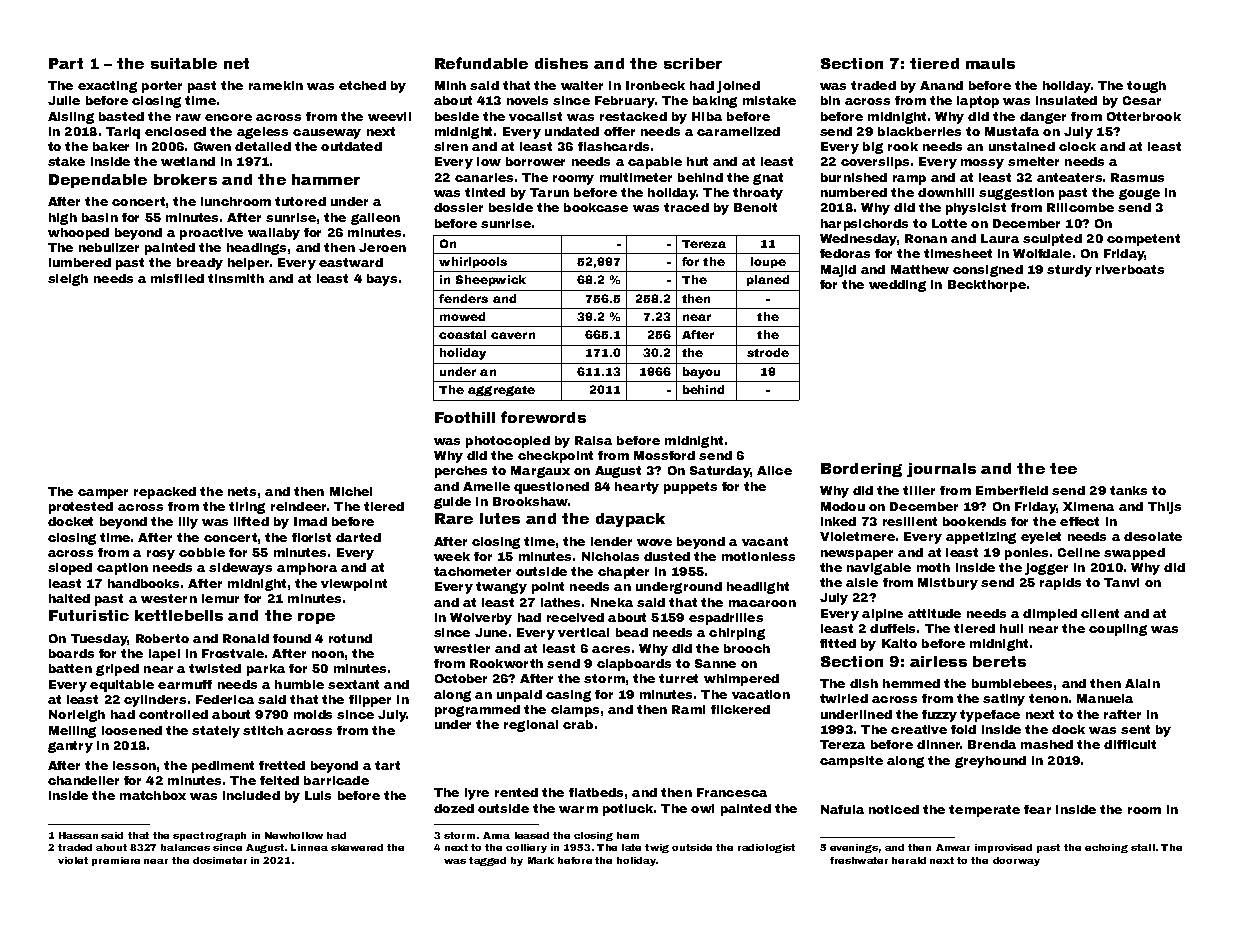 The width and height of the page is (1233, 952). What do you see at coordinates (103, 494) in the page?
I see `camper` at bounding box center [103, 494].
